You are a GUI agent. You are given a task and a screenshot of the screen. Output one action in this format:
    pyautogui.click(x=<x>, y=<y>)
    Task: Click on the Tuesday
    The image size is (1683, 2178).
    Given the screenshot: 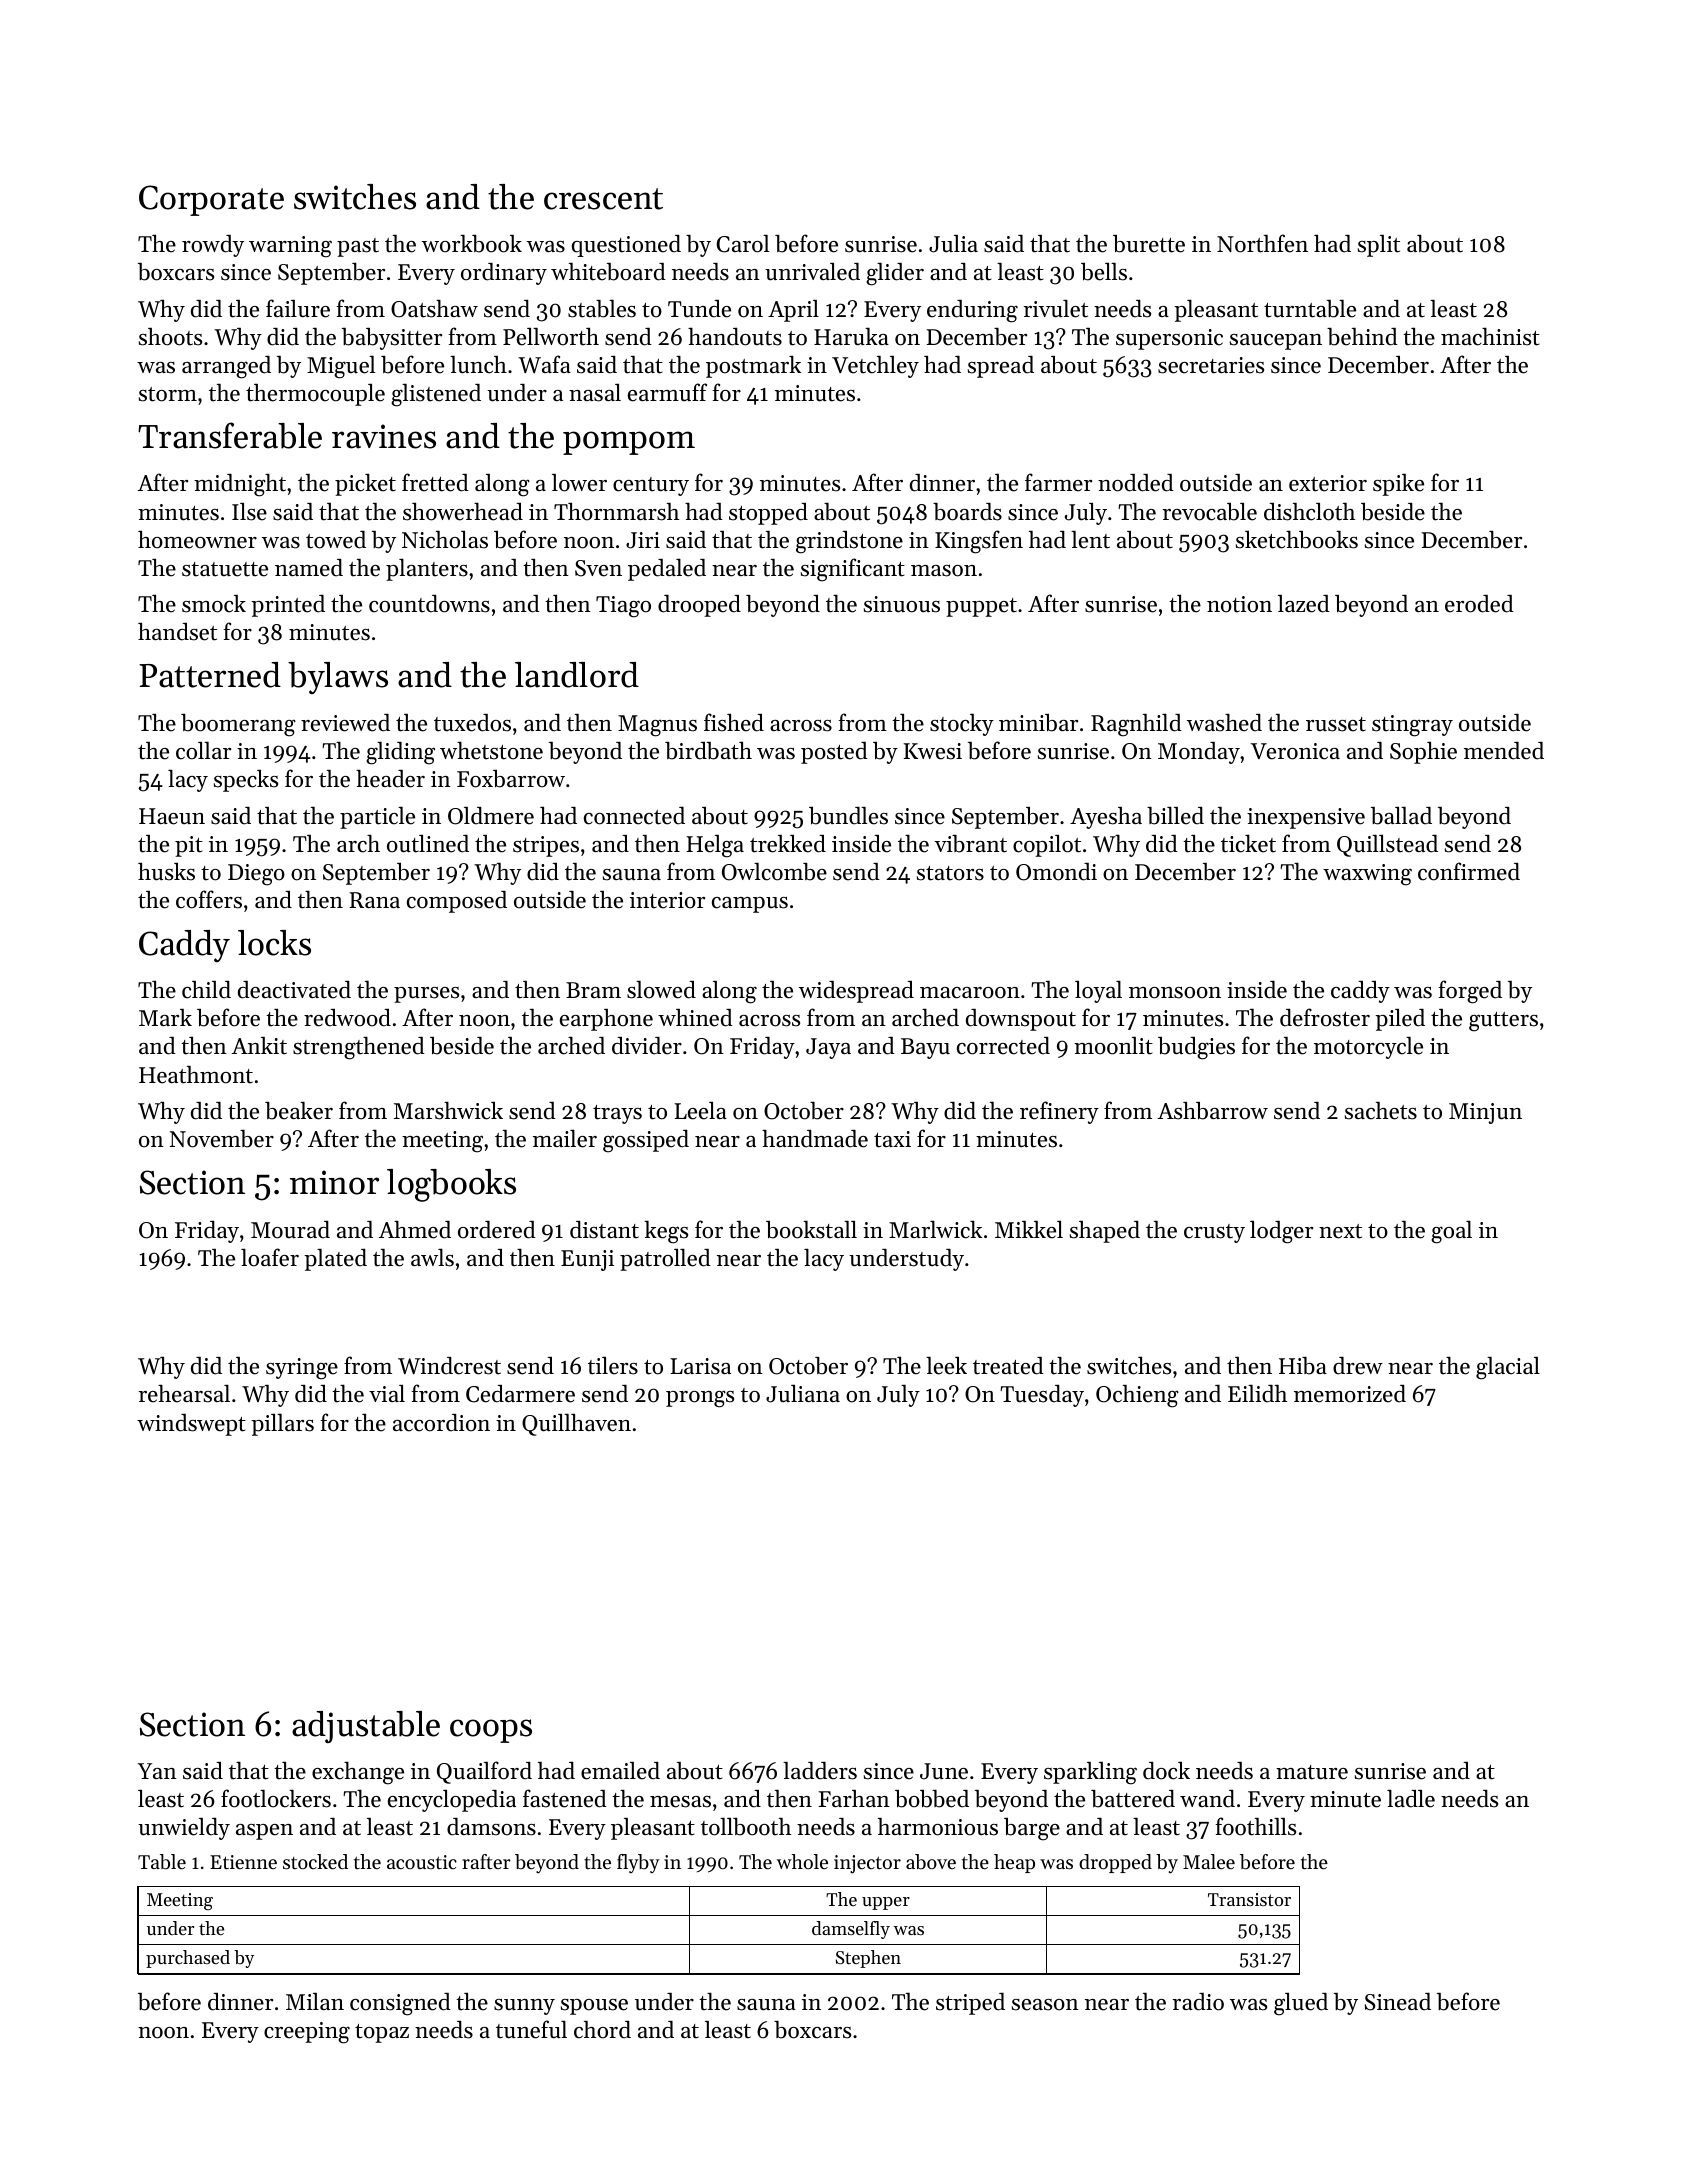 What is the action you would take?
    pyautogui.click(x=1042, y=1395)
